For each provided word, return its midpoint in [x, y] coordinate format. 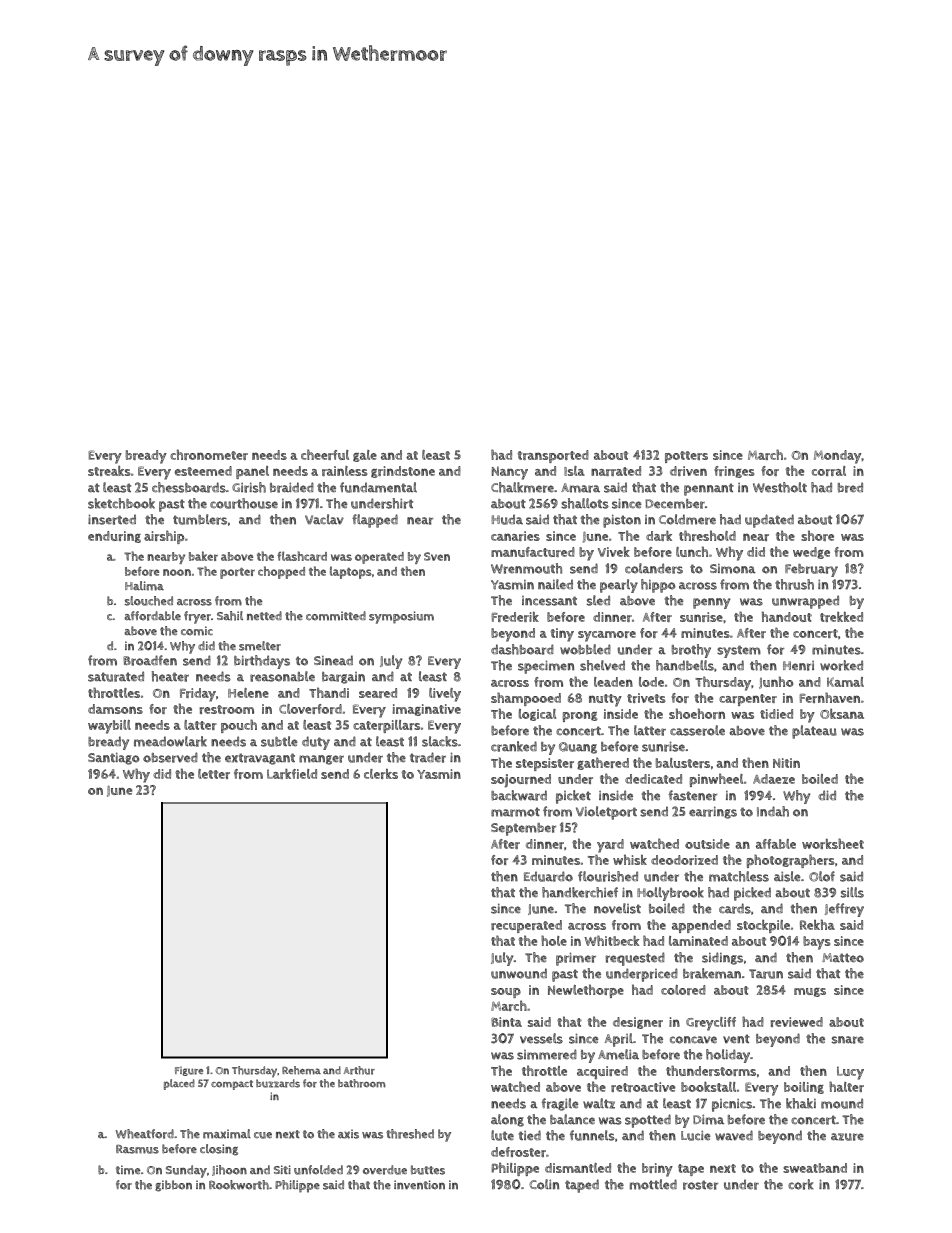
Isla [574, 471]
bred [850, 487]
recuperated [526, 926]
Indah [773, 811]
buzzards [278, 1083]
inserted [112, 519]
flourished [608, 876]
